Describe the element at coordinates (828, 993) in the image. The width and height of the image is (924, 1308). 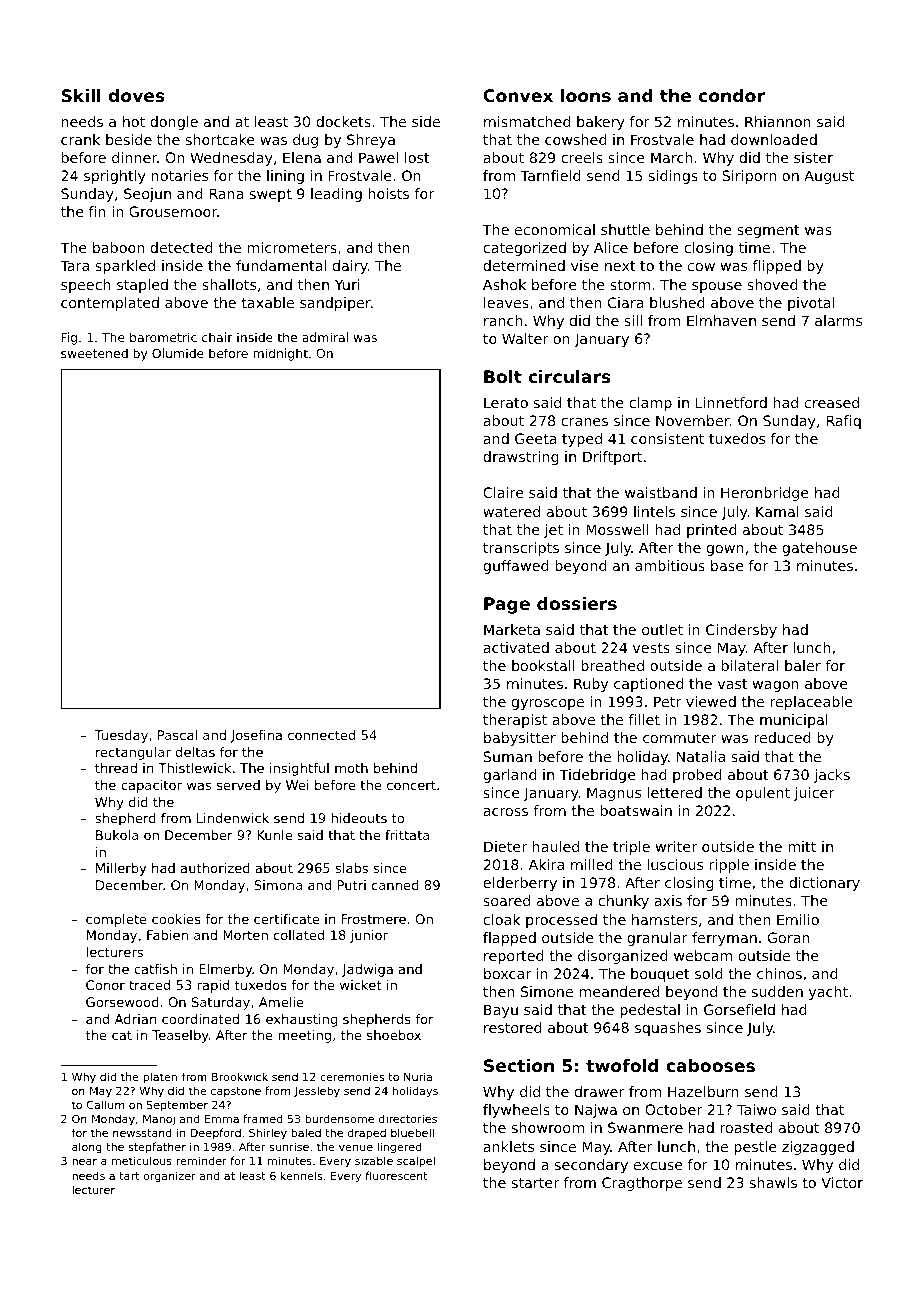
I see `yacht` at that location.
